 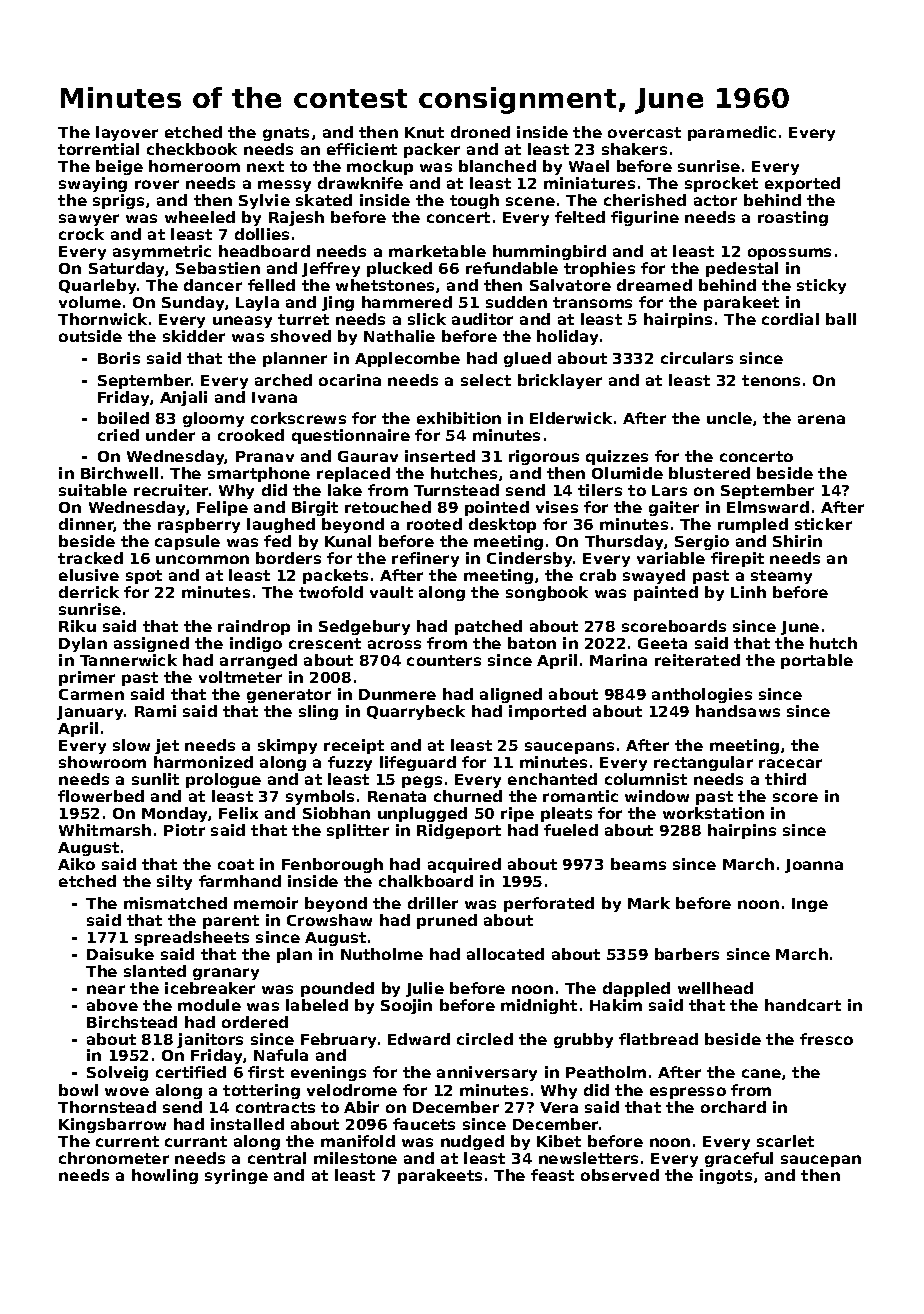 What do you see at coordinates (732, 133) in the screenshot?
I see `paramedic` at bounding box center [732, 133].
